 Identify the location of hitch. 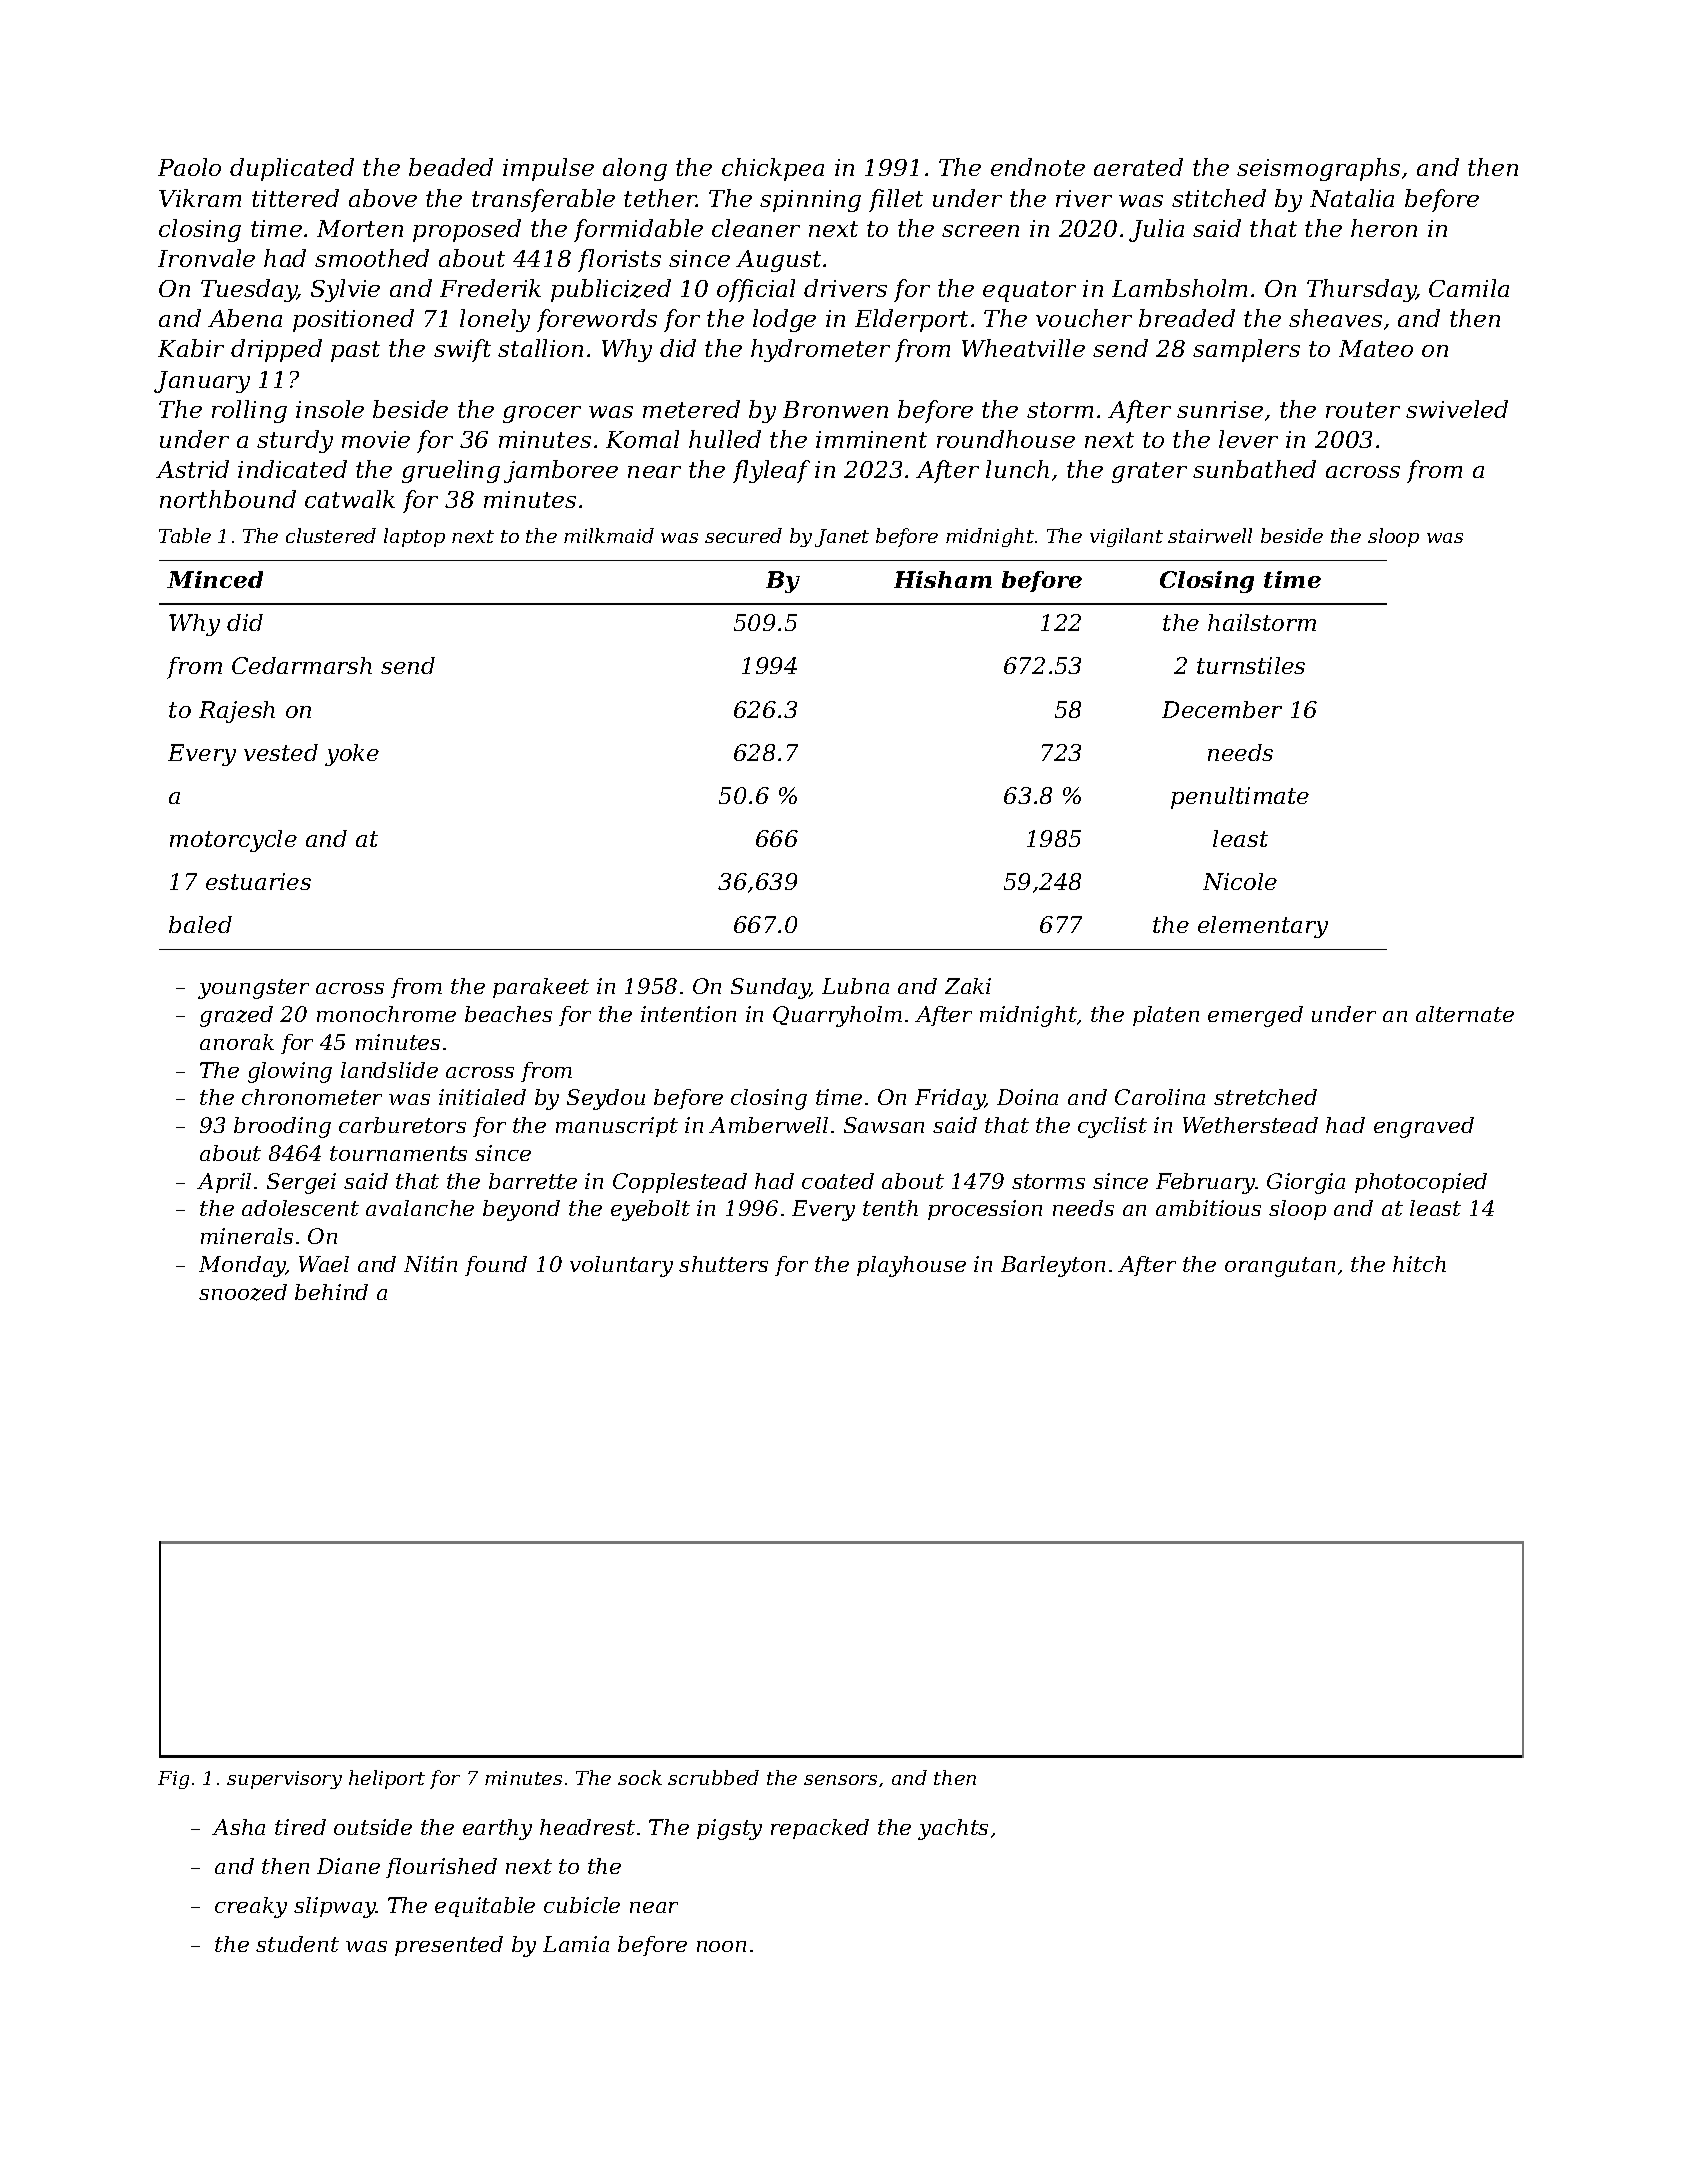
(1419, 1264).
